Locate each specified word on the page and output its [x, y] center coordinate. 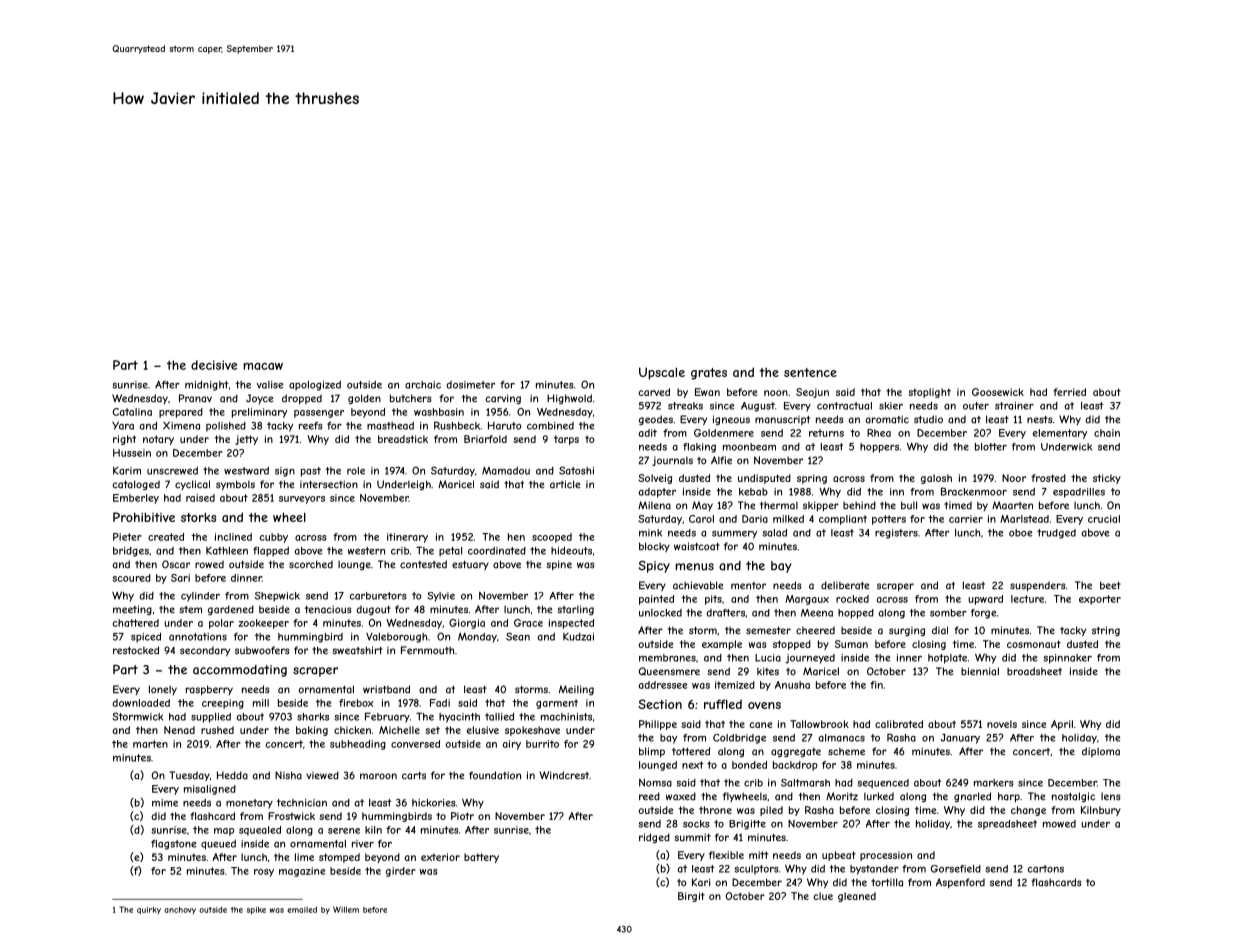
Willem [346, 909]
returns [826, 433]
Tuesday [189, 776]
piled [771, 811]
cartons [1046, 869]
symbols [235, 485]
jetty [246, 440]
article [565, 484]
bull [909, 505]
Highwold [569, 399]
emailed [302, 909]
